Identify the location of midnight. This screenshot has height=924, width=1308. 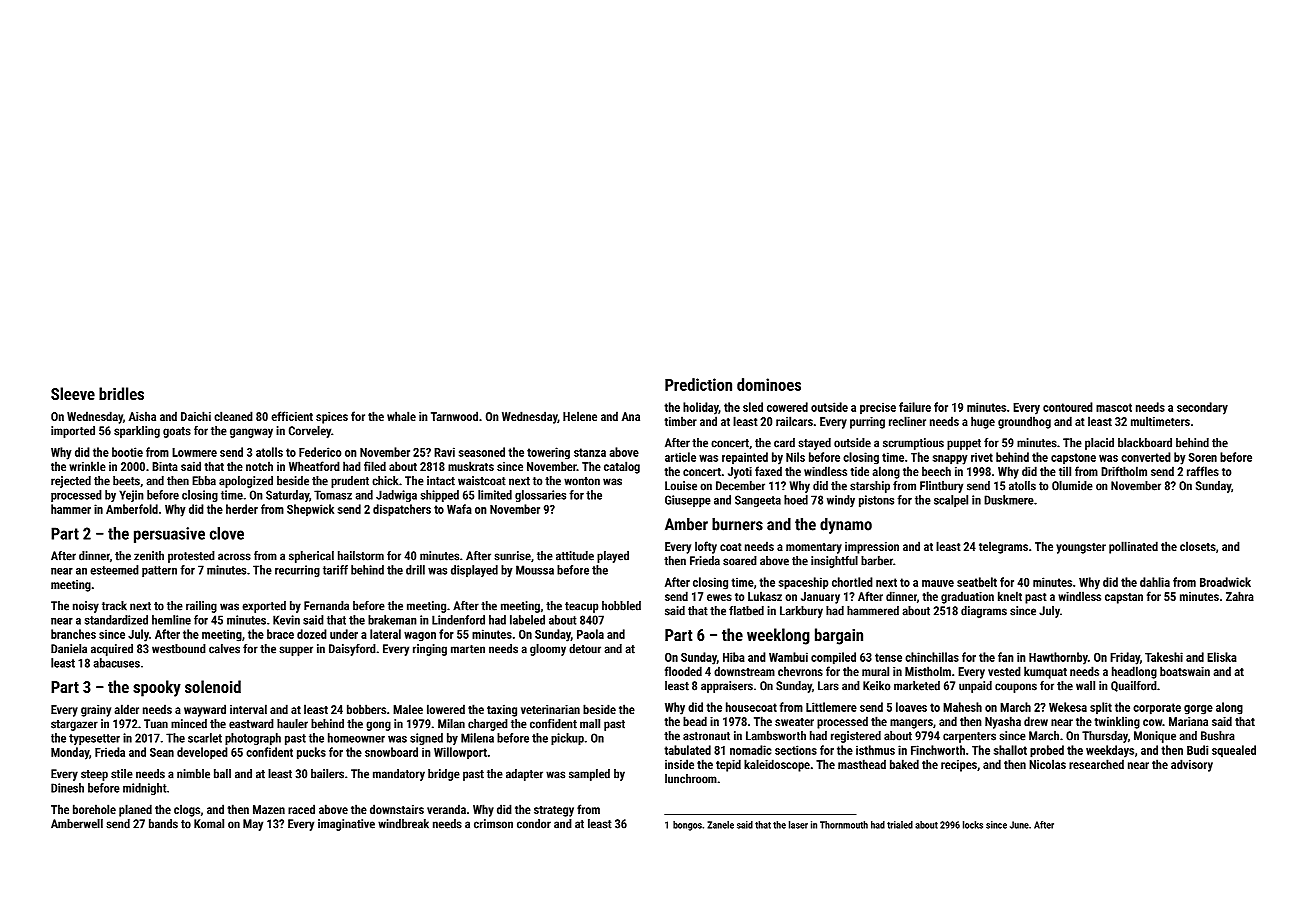
(145, 789).
